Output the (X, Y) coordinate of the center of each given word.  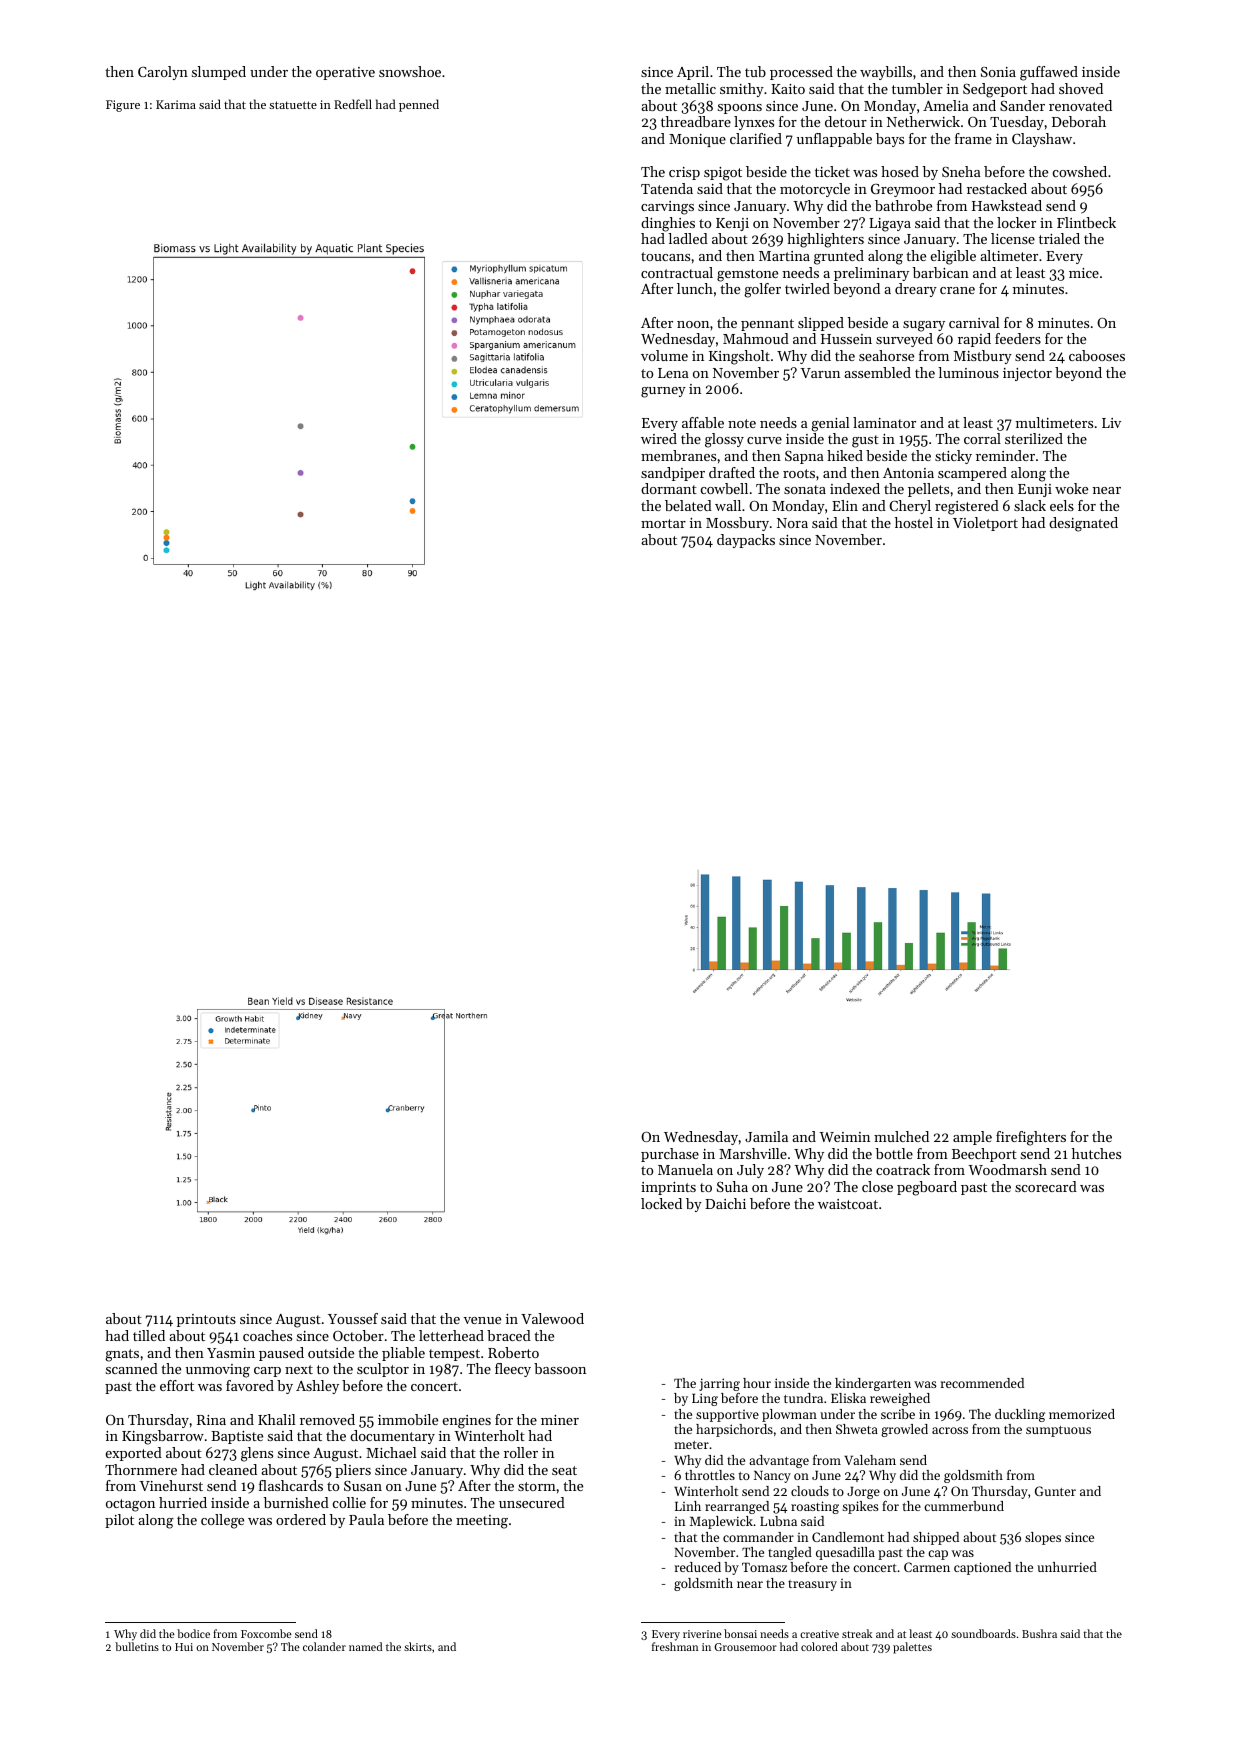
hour (757, 1383)
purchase (670, 1155)
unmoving (218, 1371)
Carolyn (163, 73)
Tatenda (667, 188)
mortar (663, 523)
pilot (119, 1521)
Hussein (846, 339)
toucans (665, 256)
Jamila (766, 1136)
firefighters (1031, 1138)
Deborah (1079, 121)
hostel (914, 522)
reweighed (900, 1399)
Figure (123, 106)
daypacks (746, 541)
